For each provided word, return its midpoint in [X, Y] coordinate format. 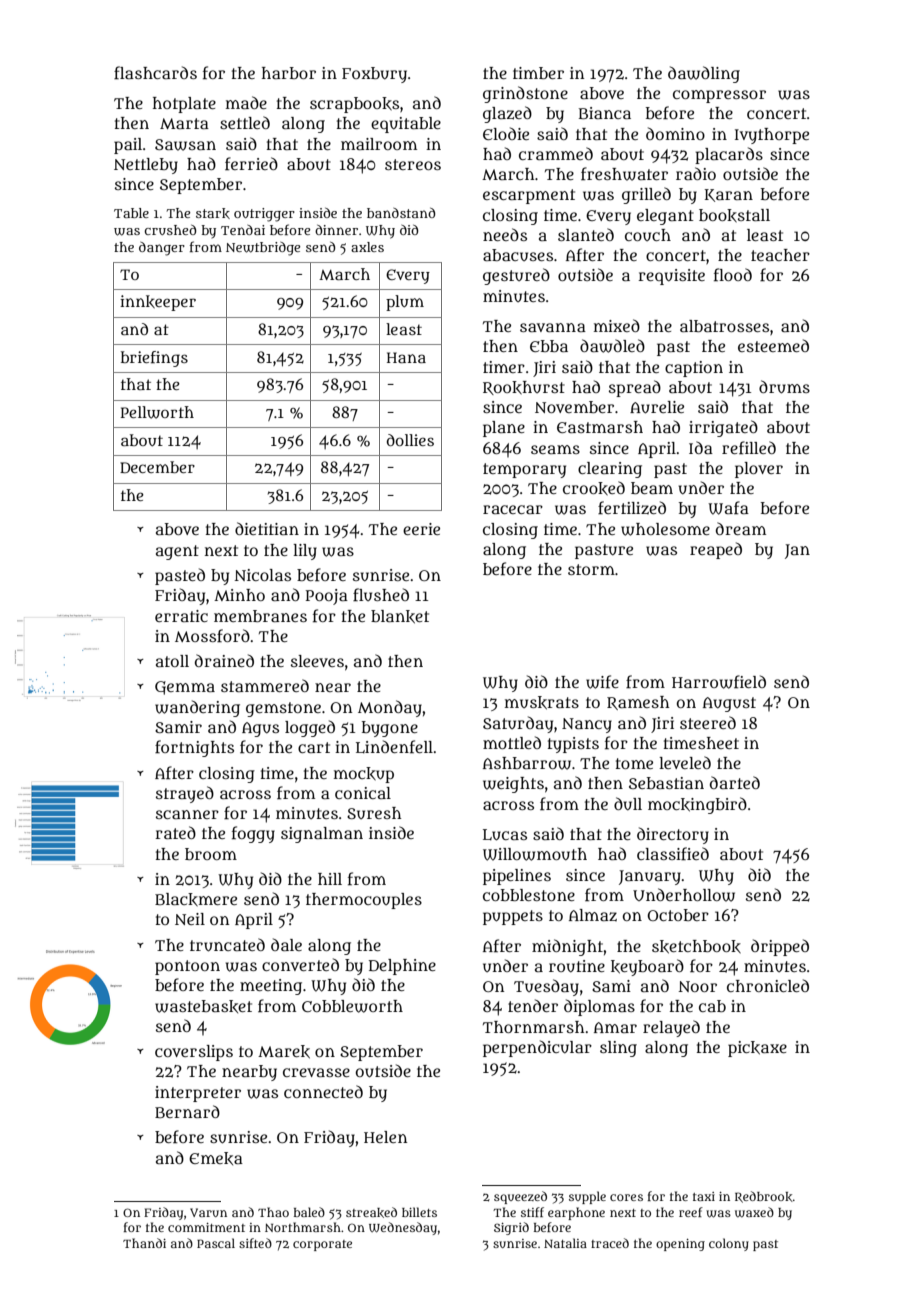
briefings [154, 359]
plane [504, 429]
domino [675, 133]
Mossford [212, 636]
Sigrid [511, 1228]
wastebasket [203, 1006]
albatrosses [724, 326]
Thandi [144, 1243]
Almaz [593, 915]
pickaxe [757, 1049]
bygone [390, 729]
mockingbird [697, 805]
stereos [413, 164]
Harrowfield [719, 682]
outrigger [264, 215]
